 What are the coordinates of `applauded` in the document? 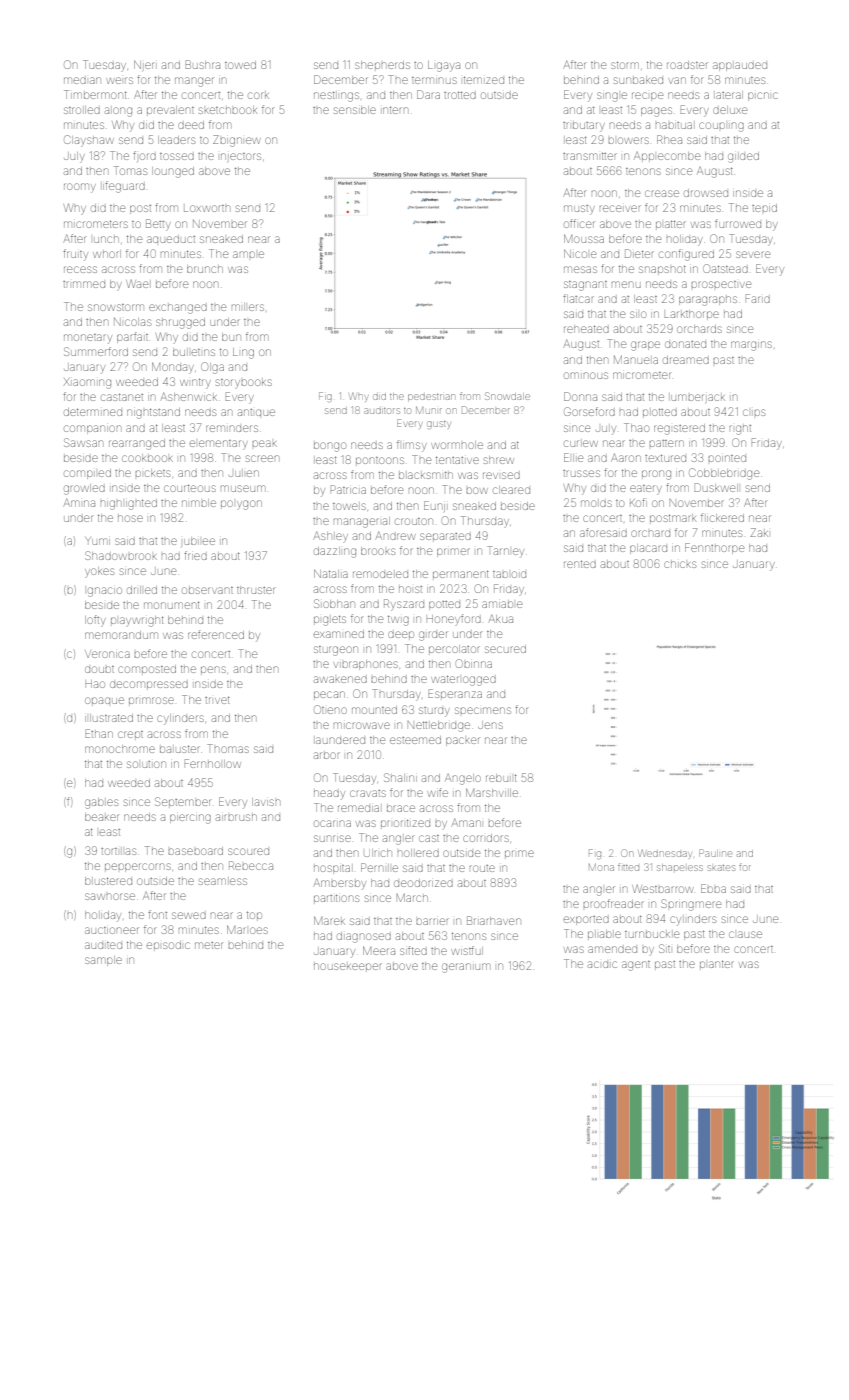 It's located at (740, 66).
